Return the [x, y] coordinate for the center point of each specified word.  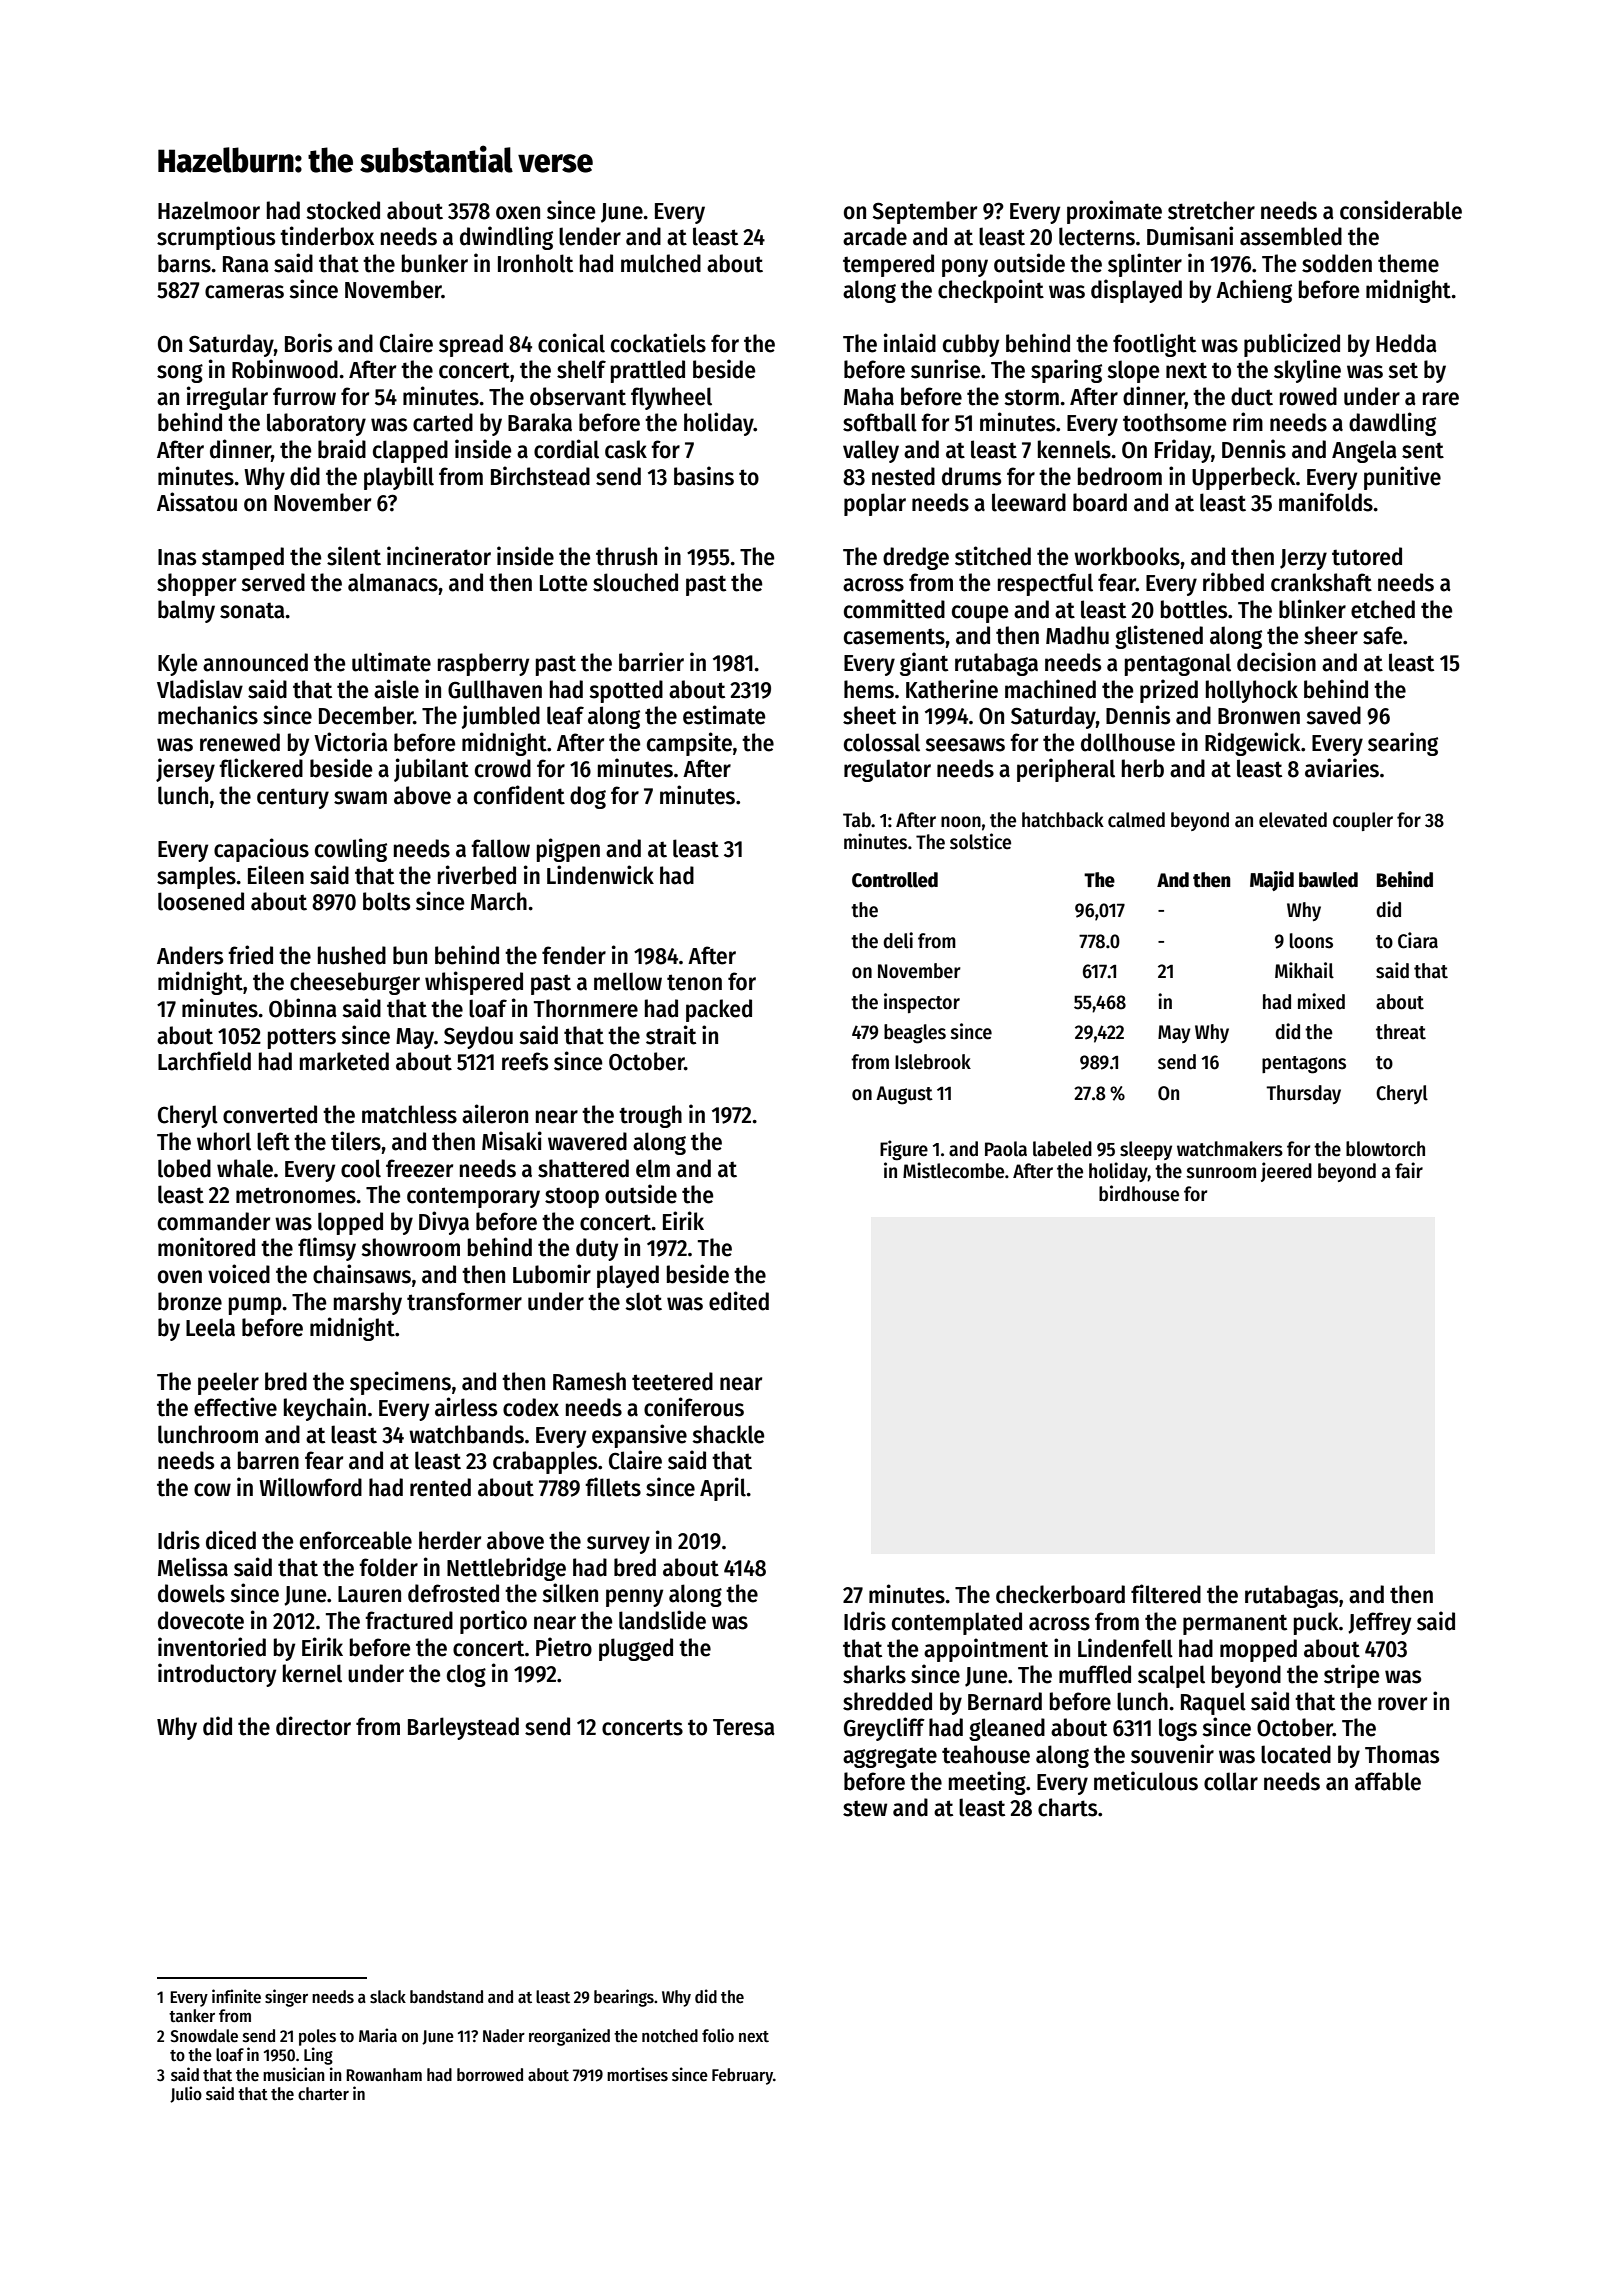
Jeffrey [1379, 1623]
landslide [662, 1620]
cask [626, 449]
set [1403, 370]
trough [650, 1116]
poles [317, 2037]
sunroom [1221, 1173]
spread [471, 345]
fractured [409, 1620]
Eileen [276, 875]
